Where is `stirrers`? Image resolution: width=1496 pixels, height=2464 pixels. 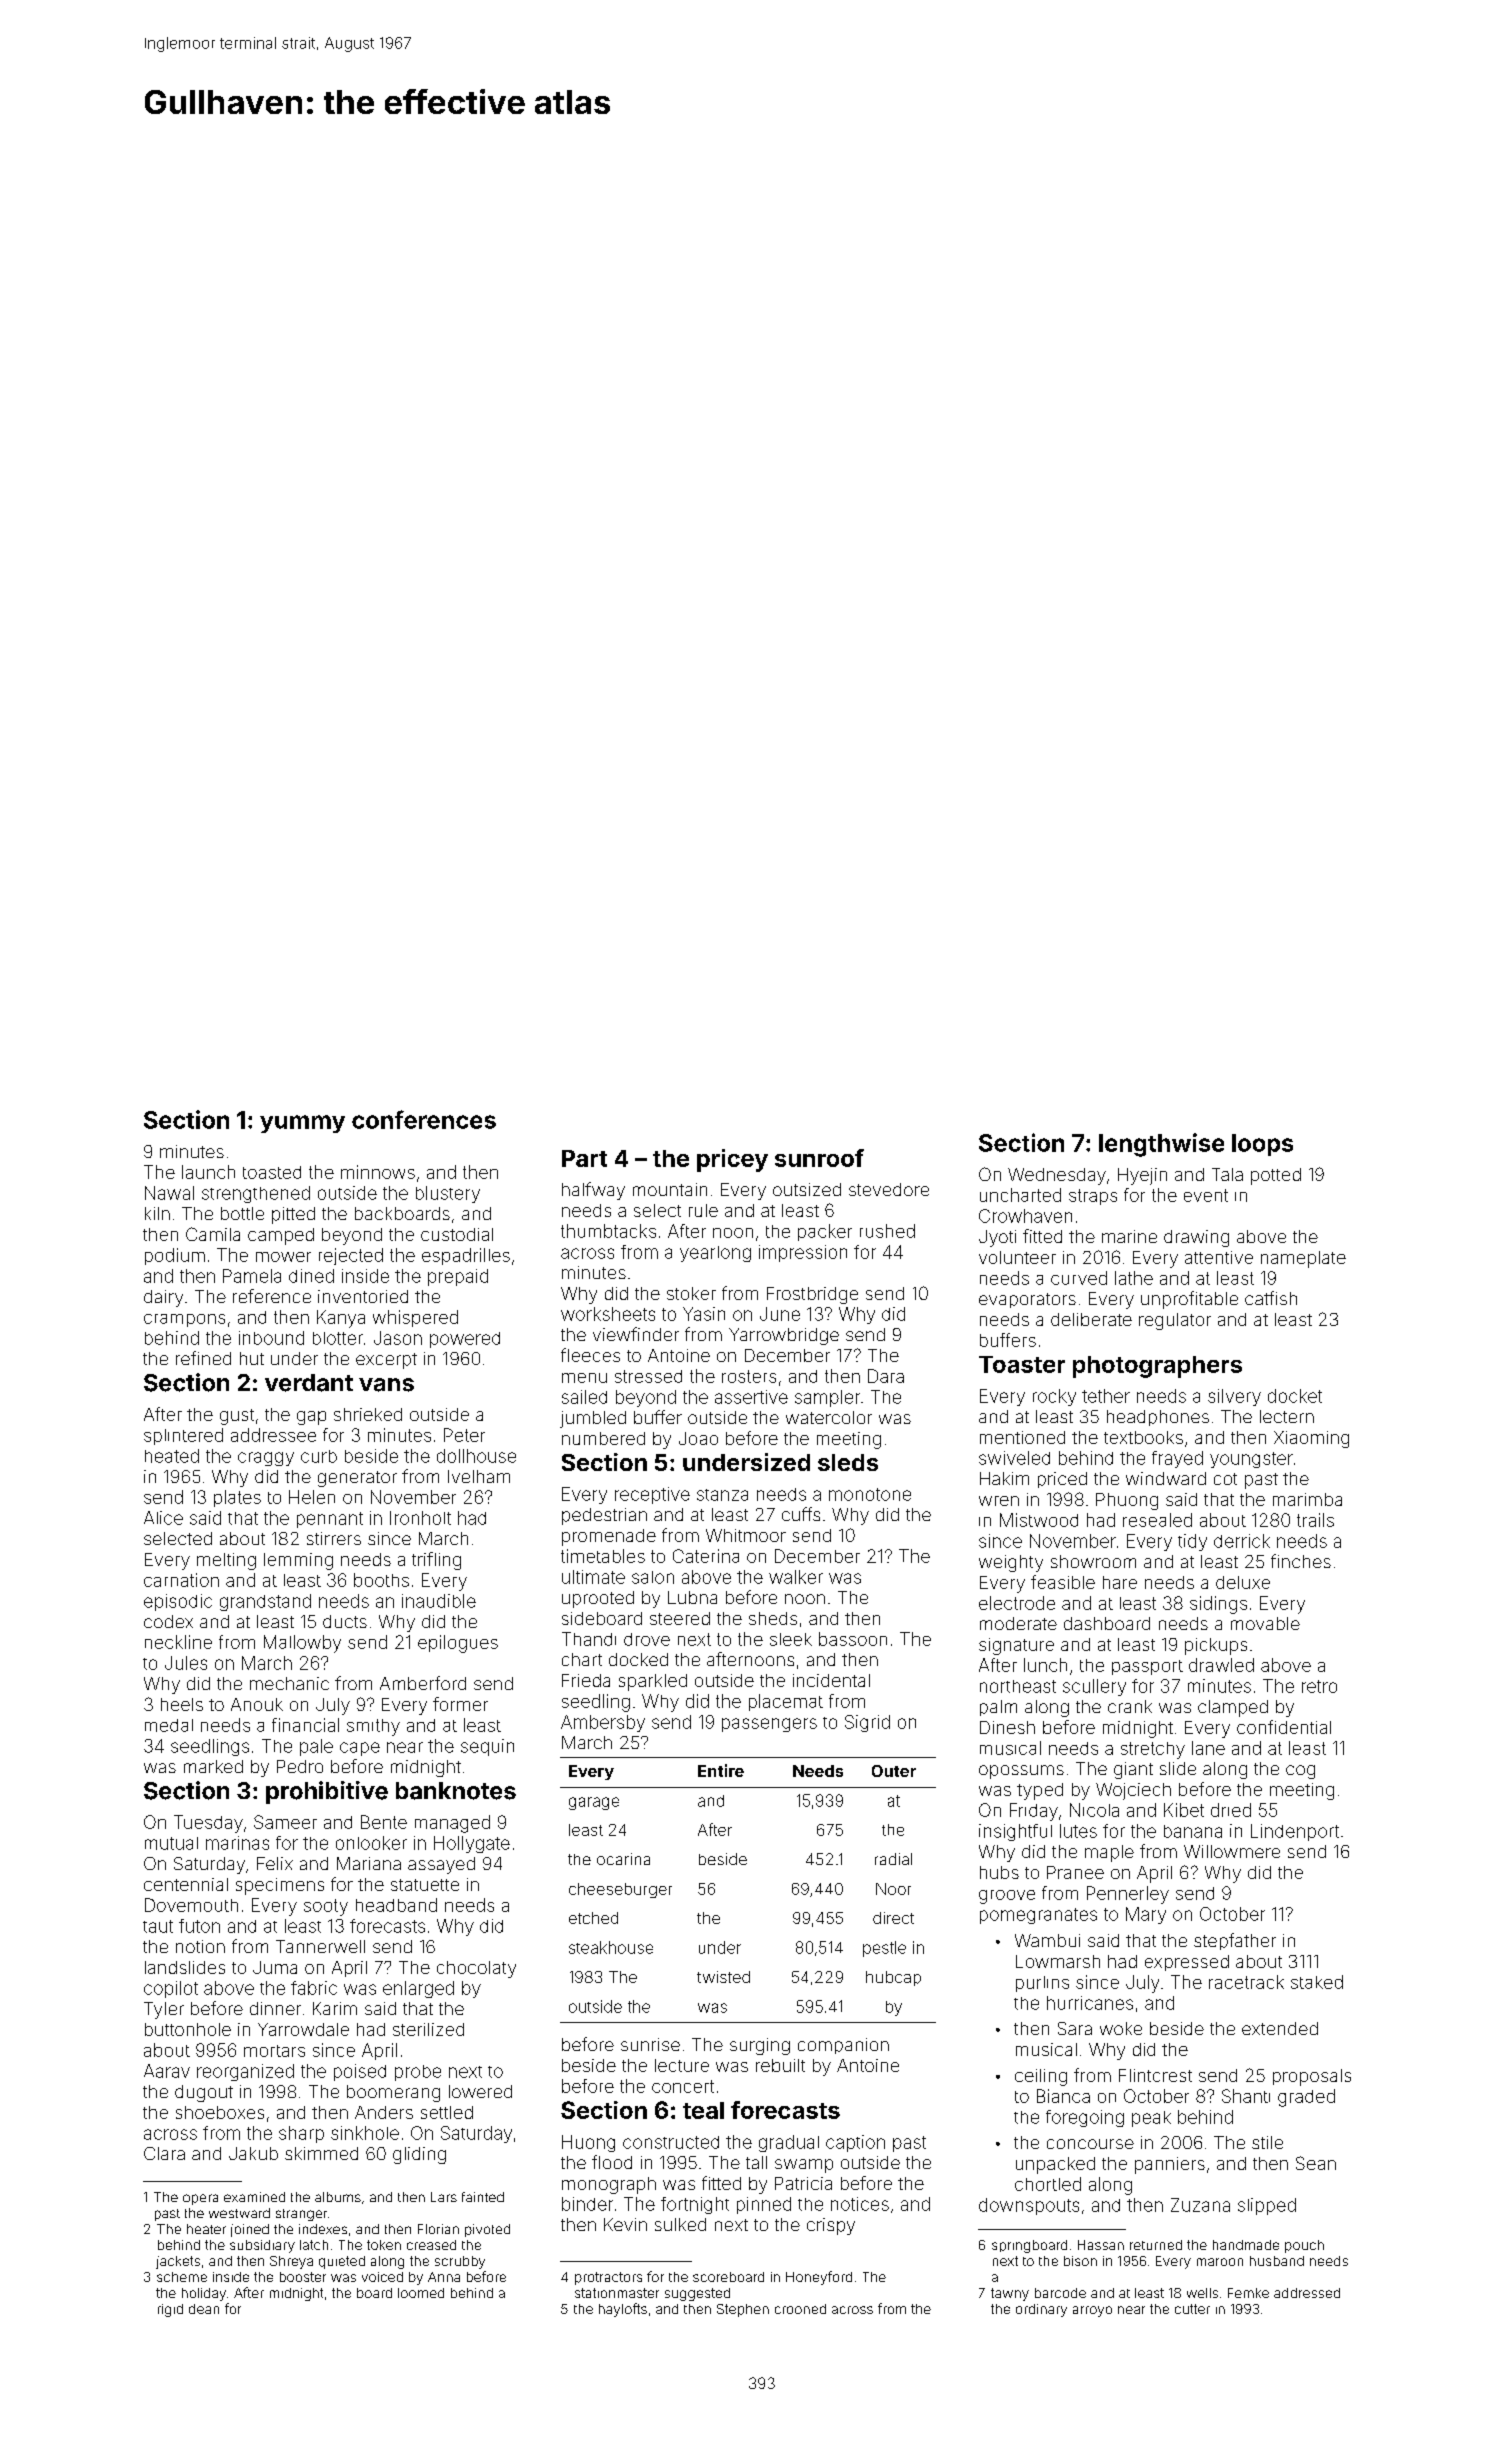
stirrers is located at coordinates (334, 1538).
